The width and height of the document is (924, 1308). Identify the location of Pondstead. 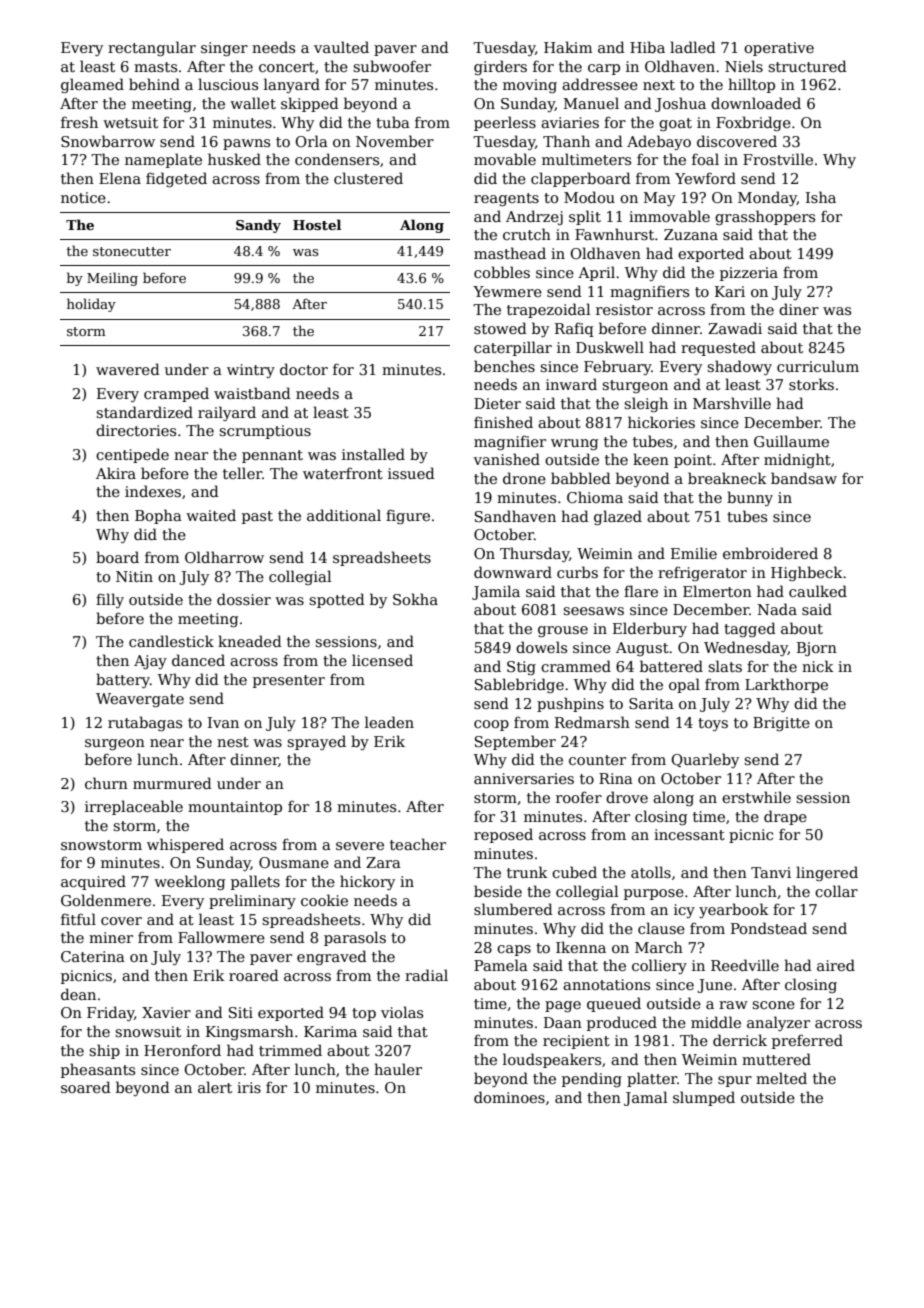
(769, 928).
